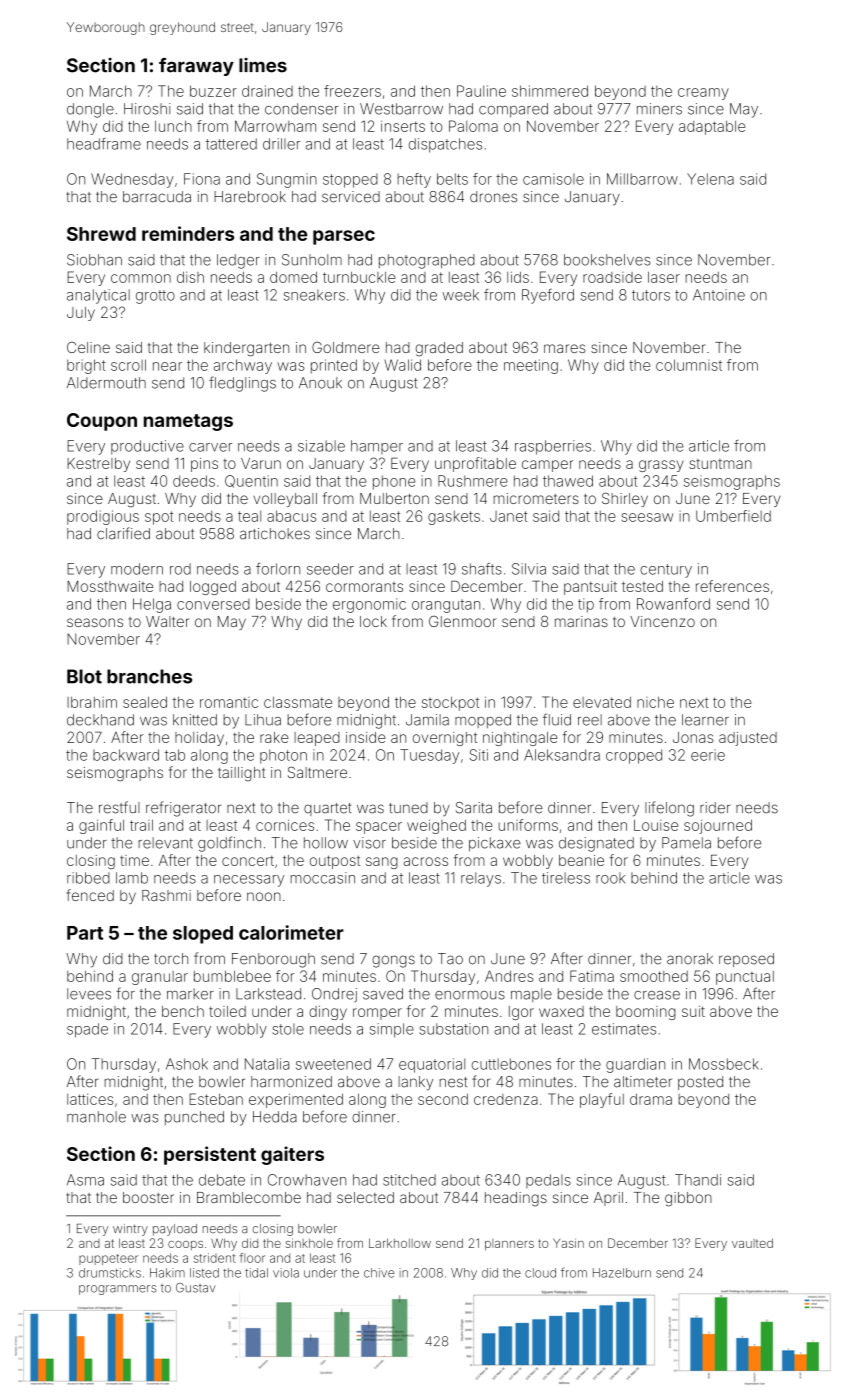  Describe the element at coordinates (463, 621) in the screenshot. I see `Glenmoor` at that location.
